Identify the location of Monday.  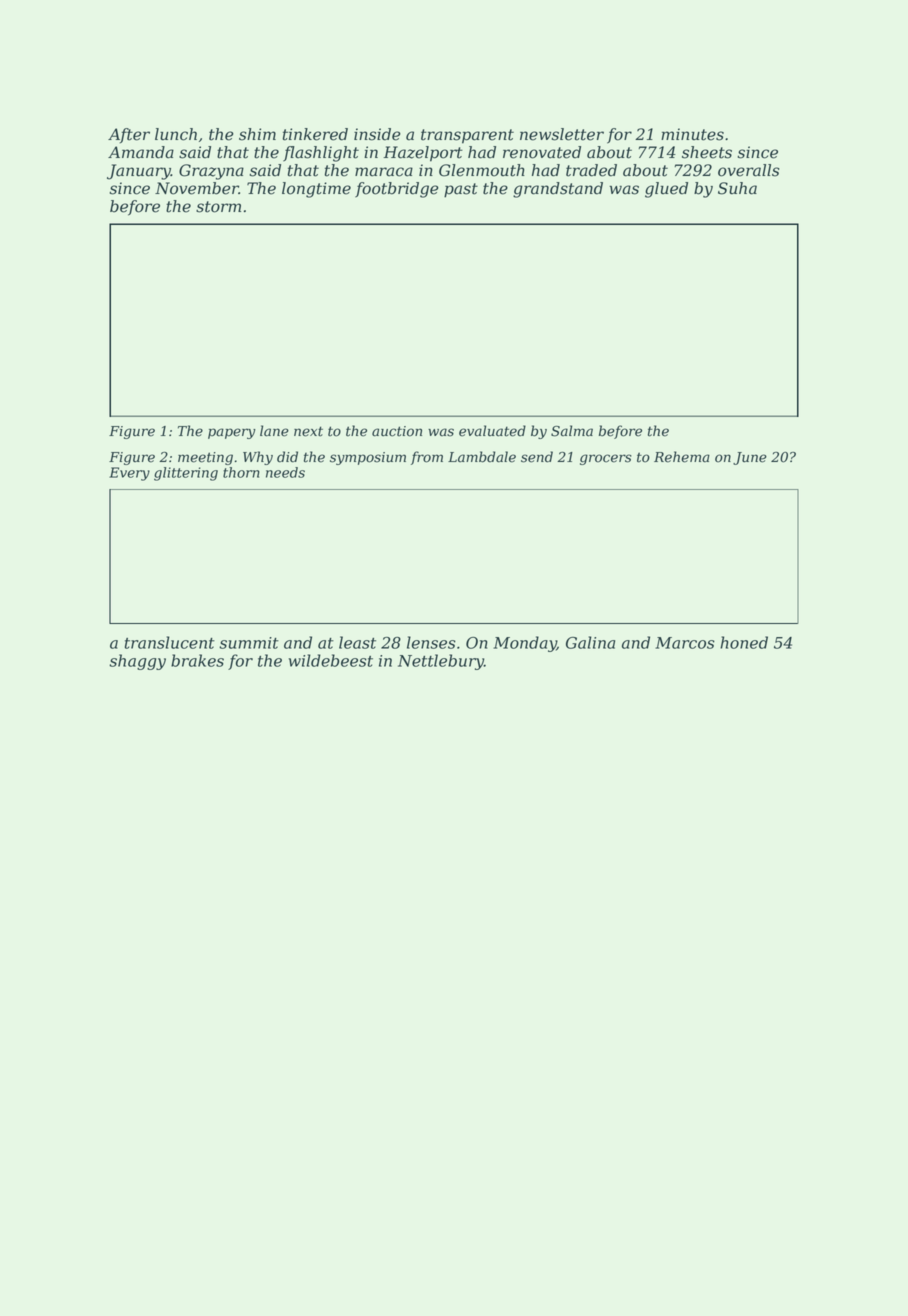
(525, 644).
